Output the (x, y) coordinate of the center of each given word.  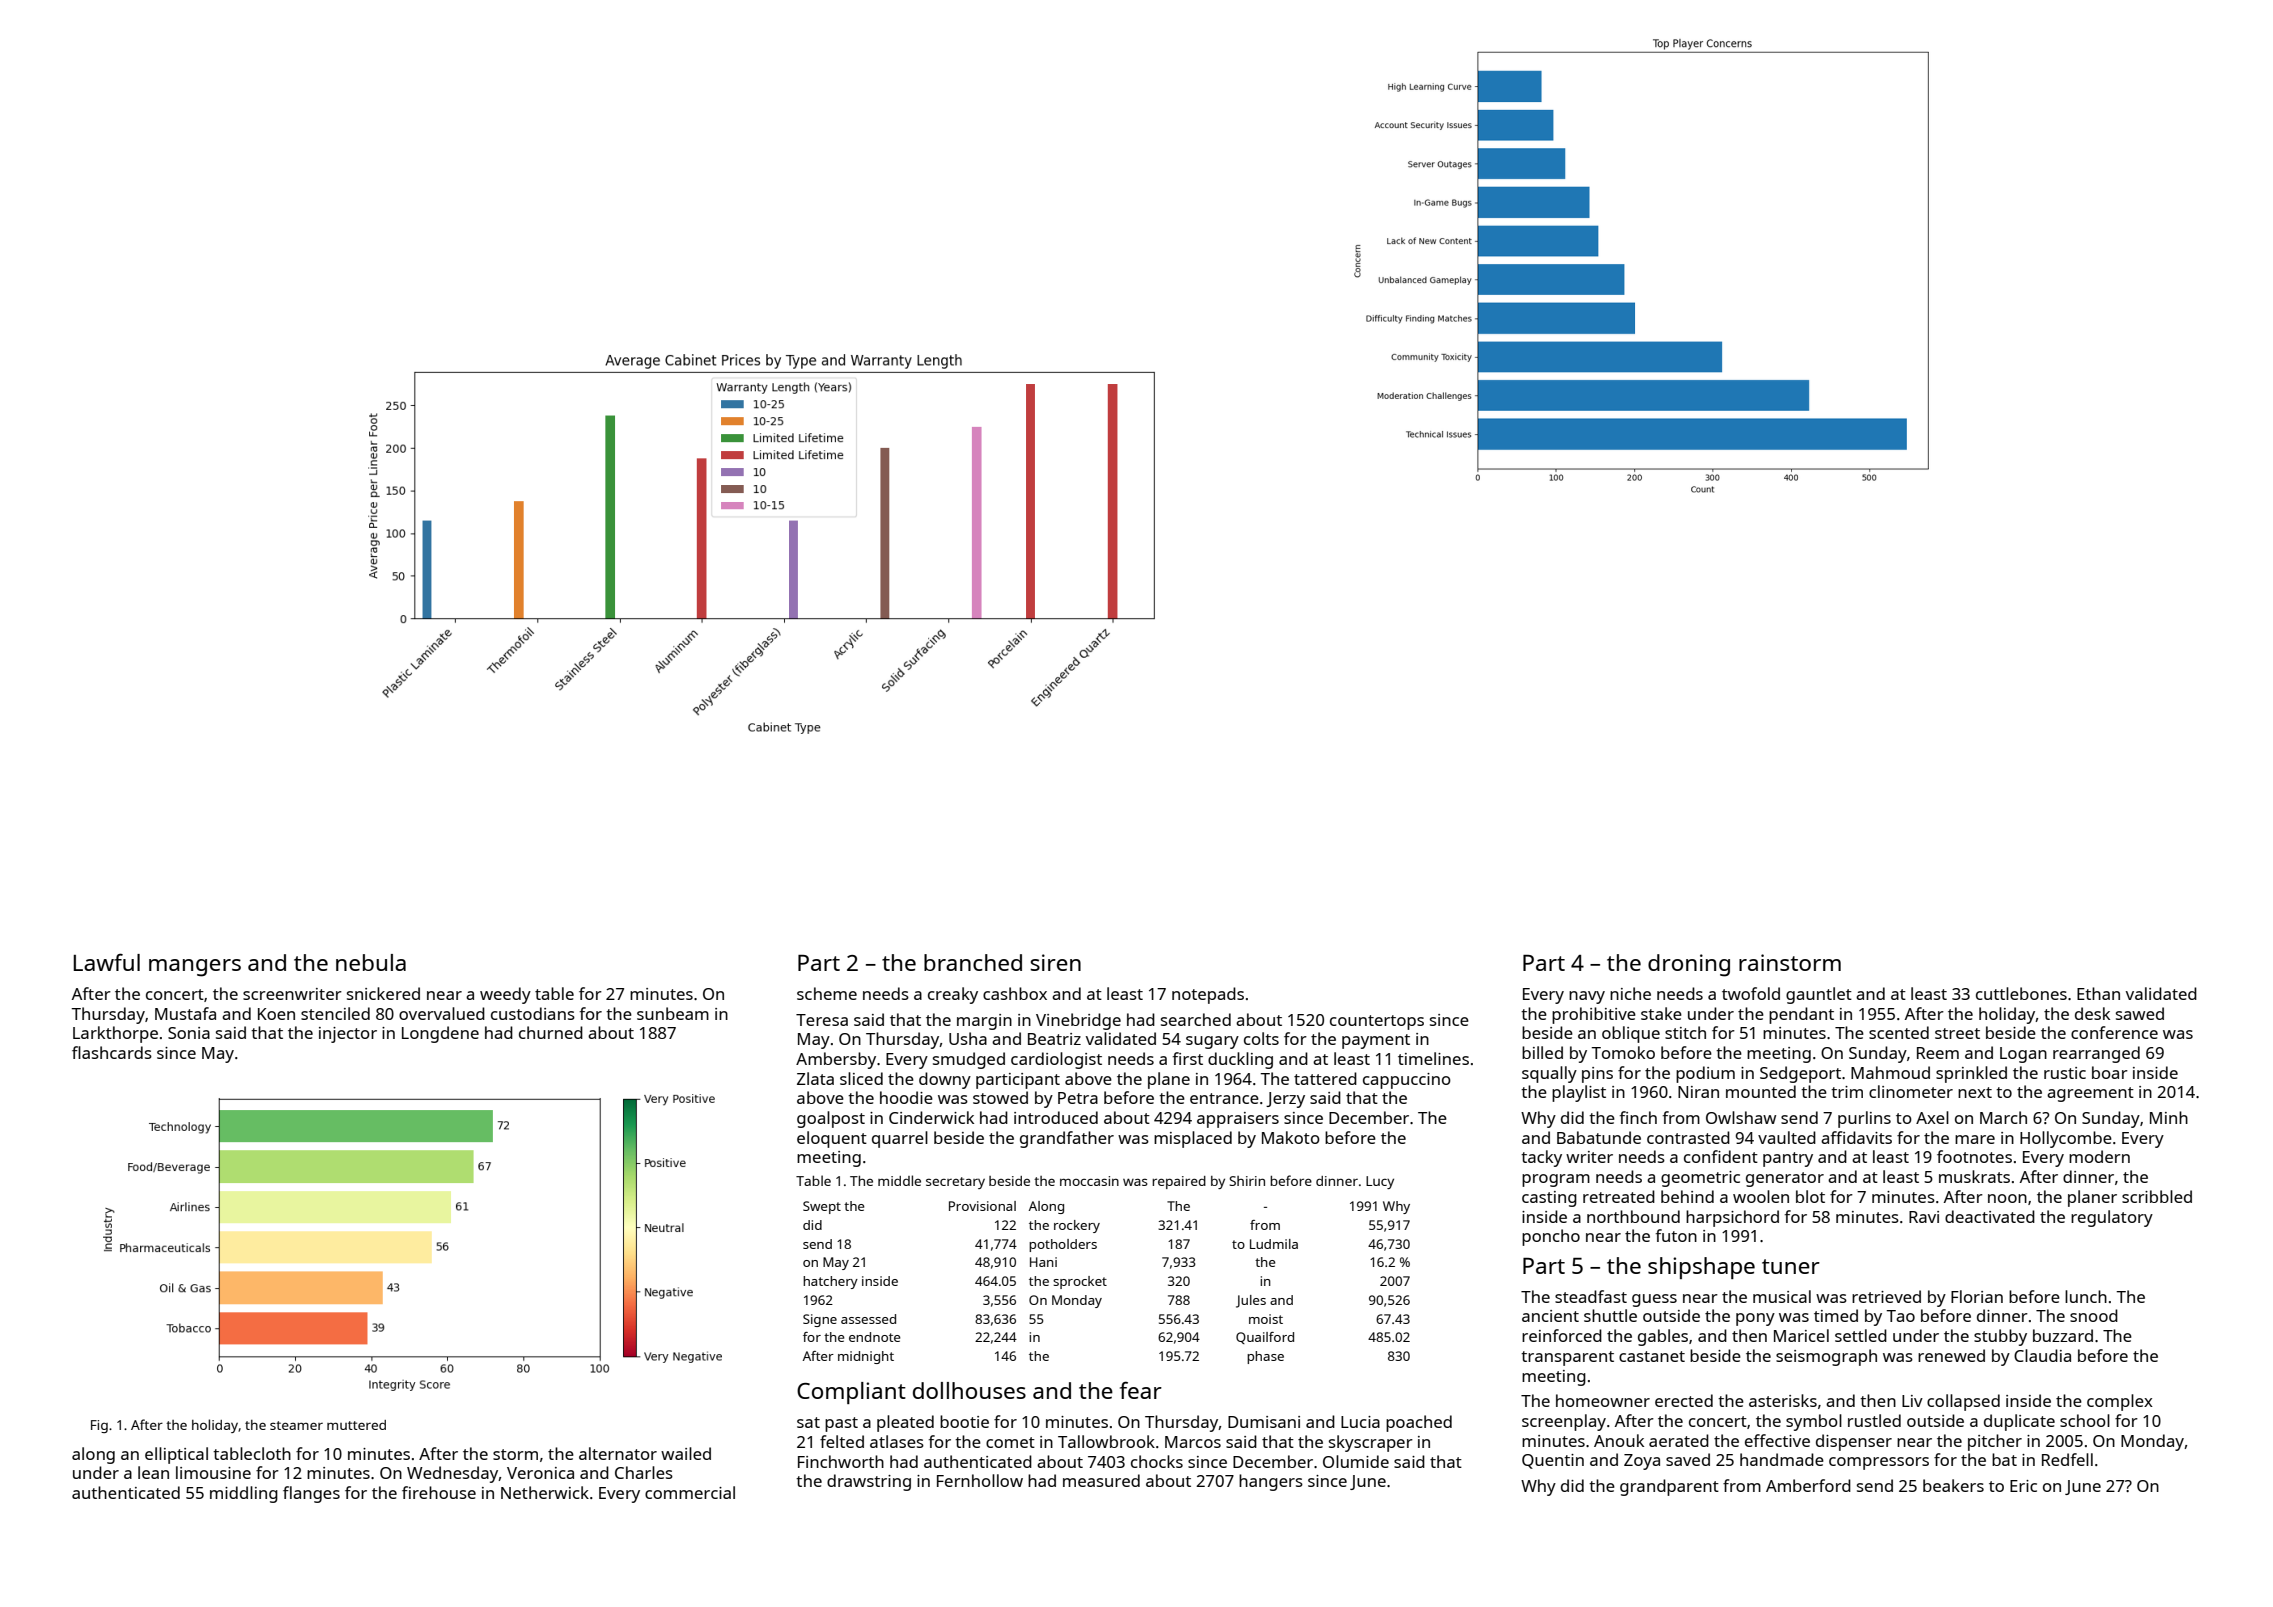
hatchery (830, 1282)
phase (1265, 1357)
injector (348, 1035)
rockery (1077, 1226)
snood (2094, 1315)
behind (1687, 1196)
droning (1689, 965)
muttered (356, 1425)
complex (2120, 1402)
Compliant (851, 1393)
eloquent (832, 1139)
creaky (953, 995)
